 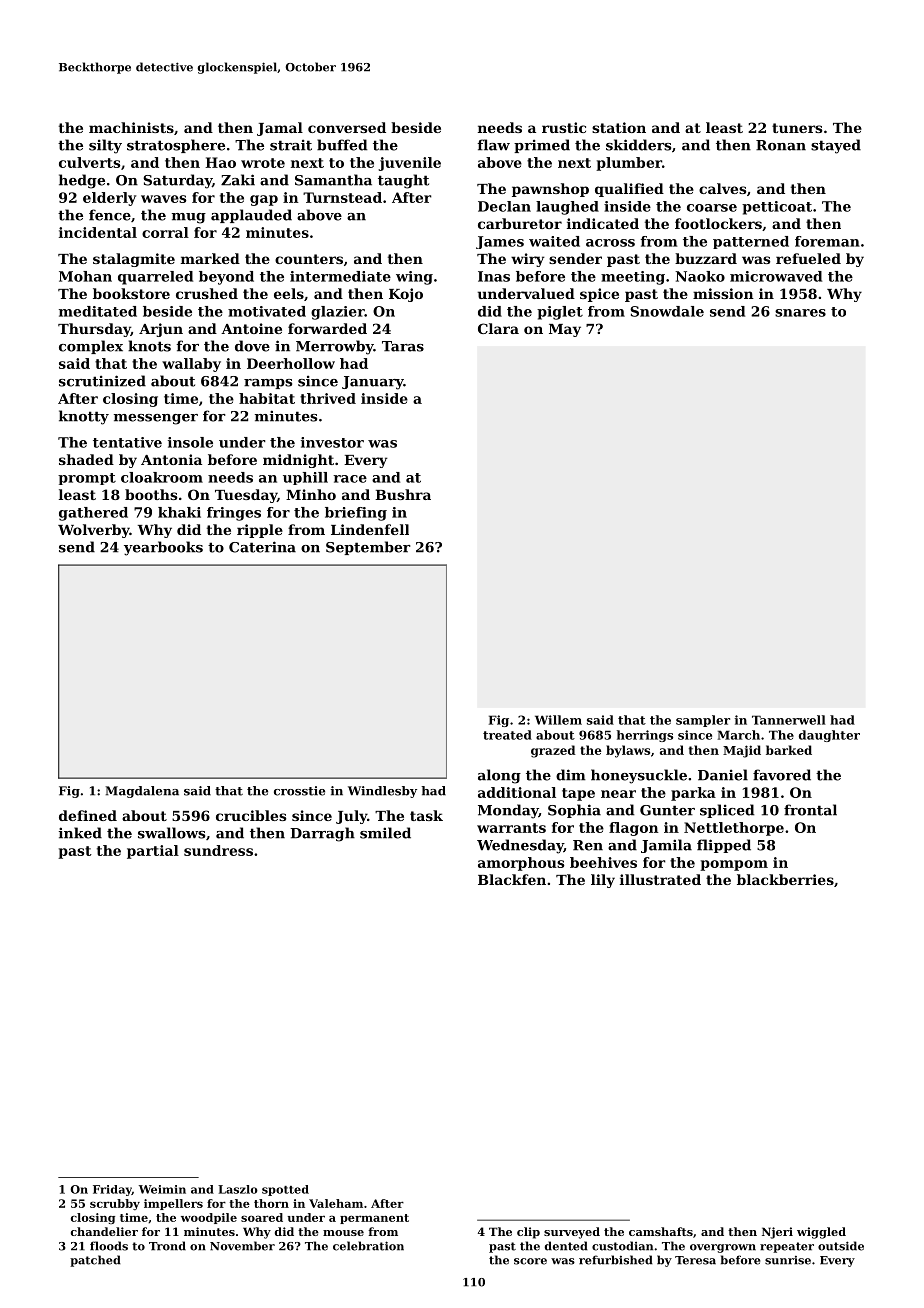 I want to click on tuners, so click(x=797, y=128).
